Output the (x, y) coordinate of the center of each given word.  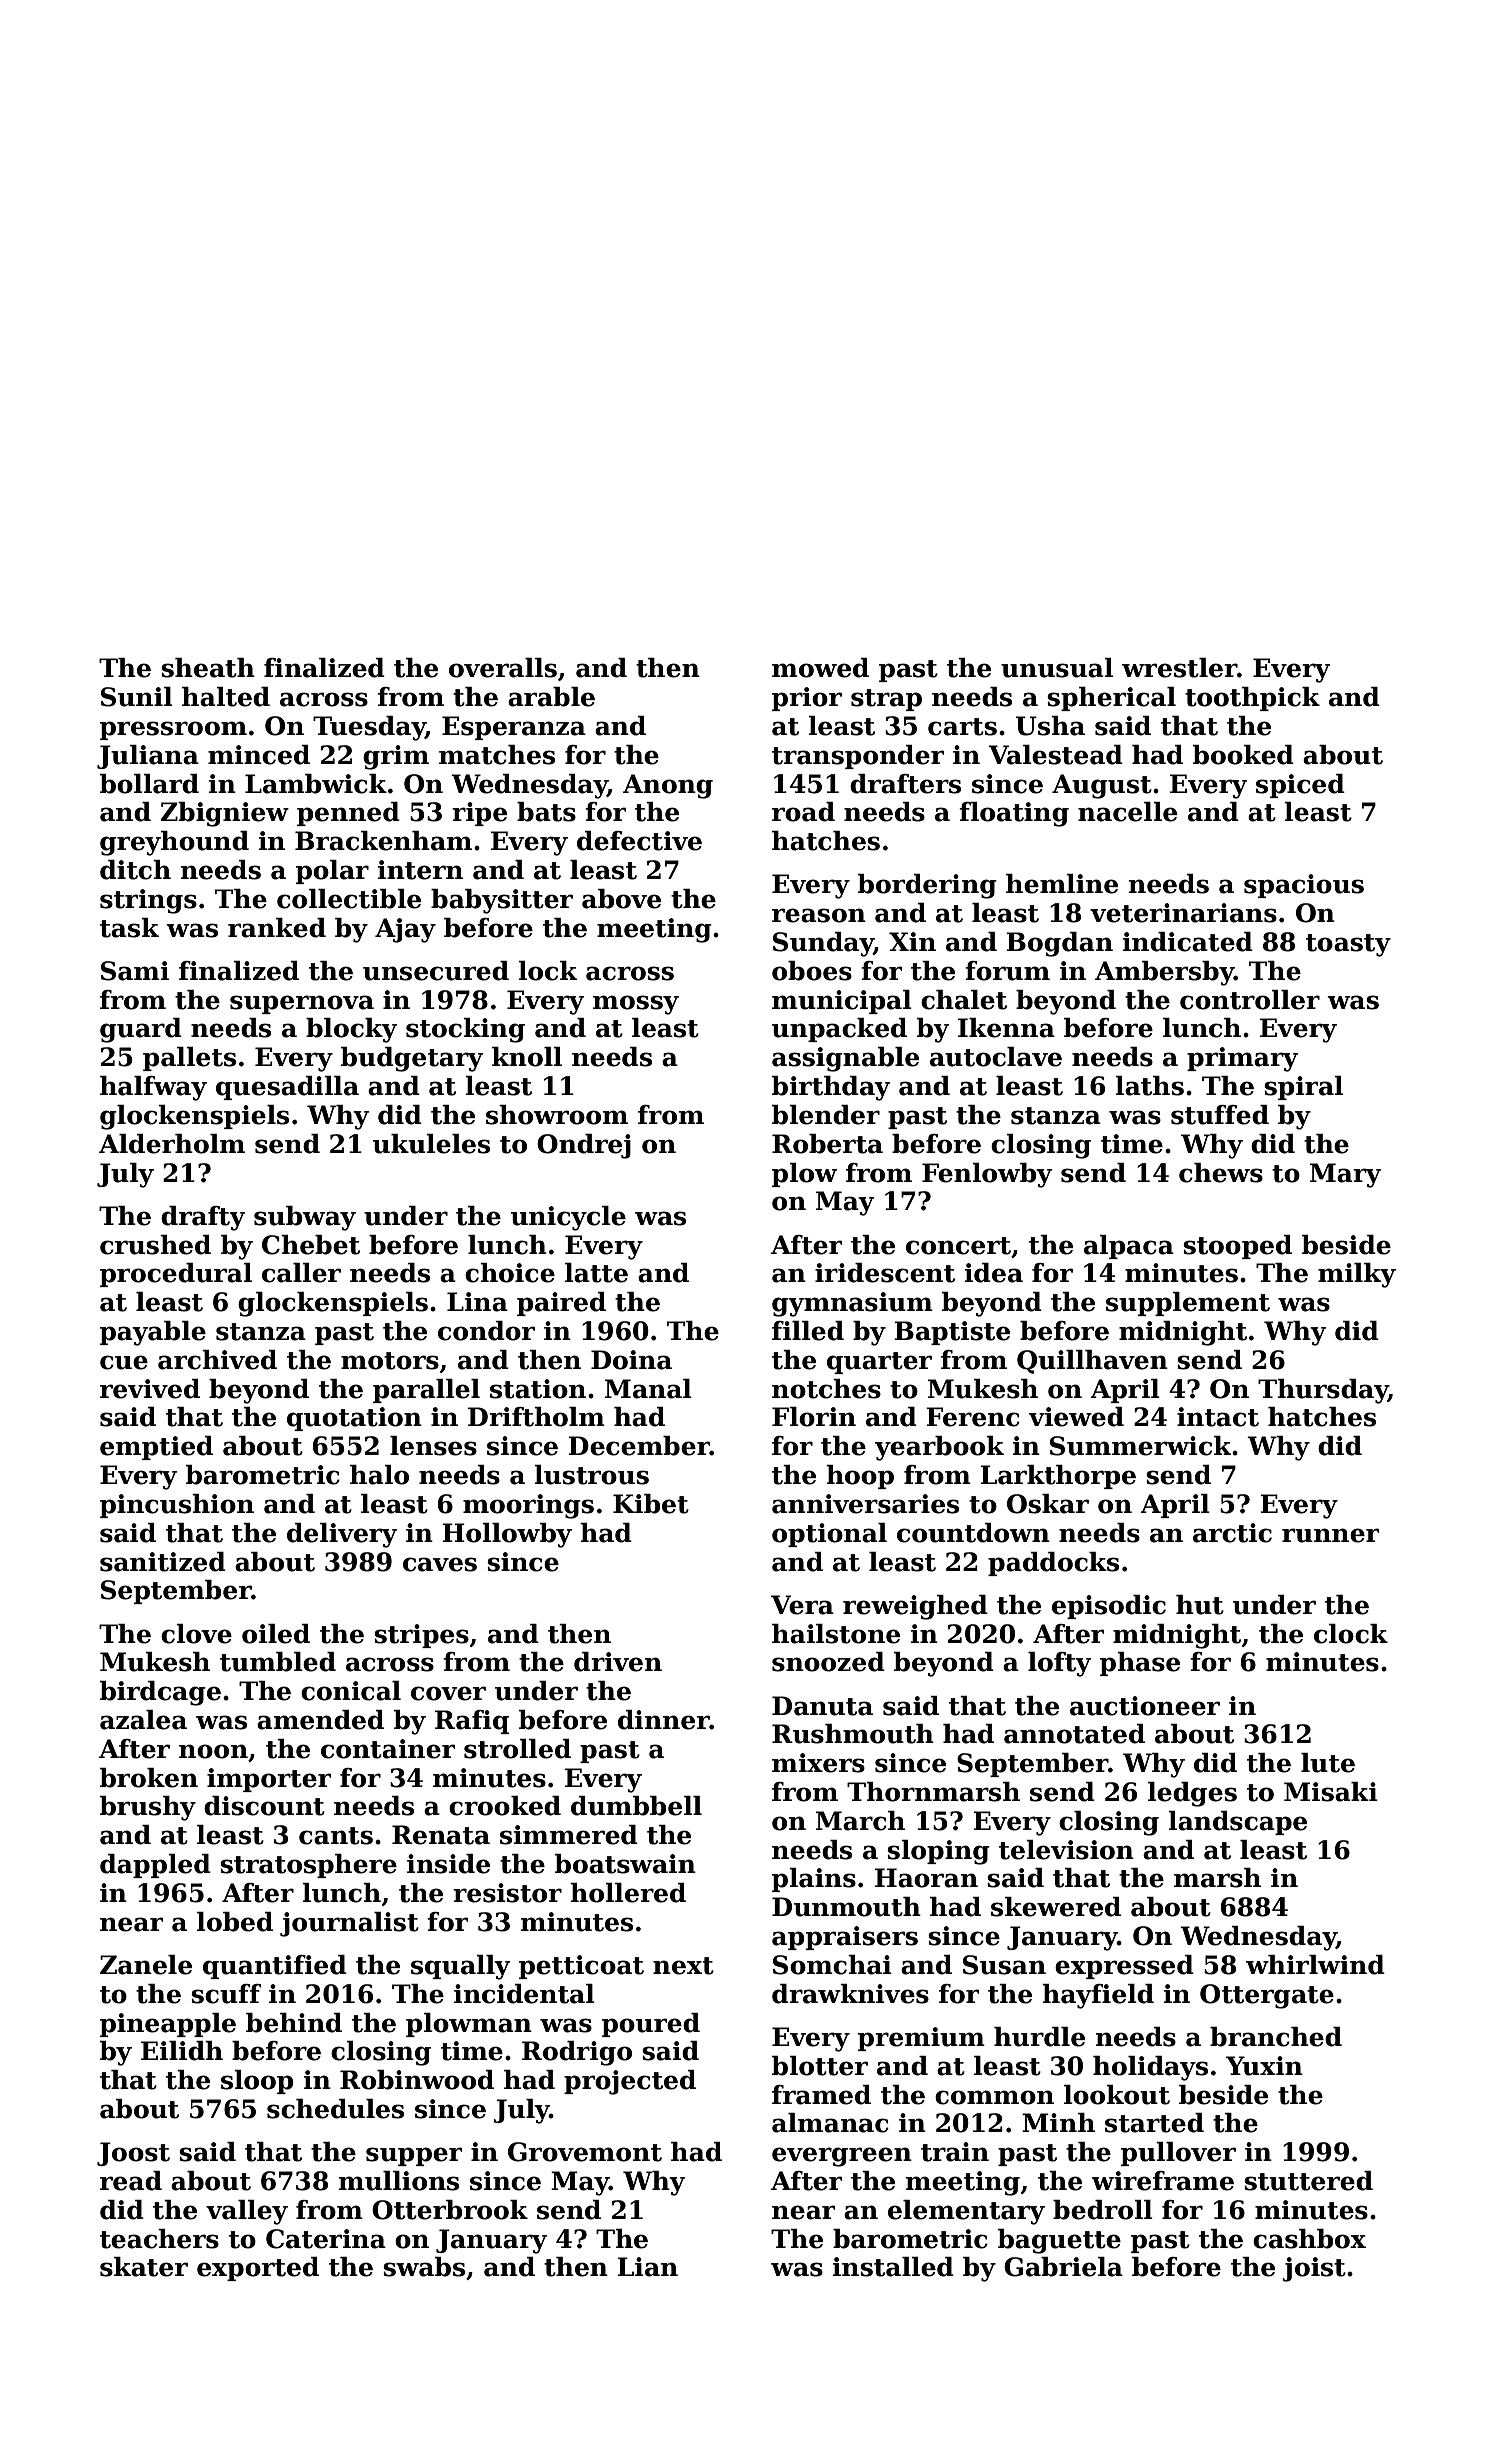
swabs (424, 2267)
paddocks (1053, 1564)
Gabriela (1063, 2267)
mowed (820, 668)
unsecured (436, 971)
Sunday (823, 944)
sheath (208, 668)
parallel (426, 1391)
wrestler (1179, 668)
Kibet (651, 1504)
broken (149, 1778)
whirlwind (1315, 1965)
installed (893, 2267)
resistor (507, 1893)
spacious (1304, 886)
